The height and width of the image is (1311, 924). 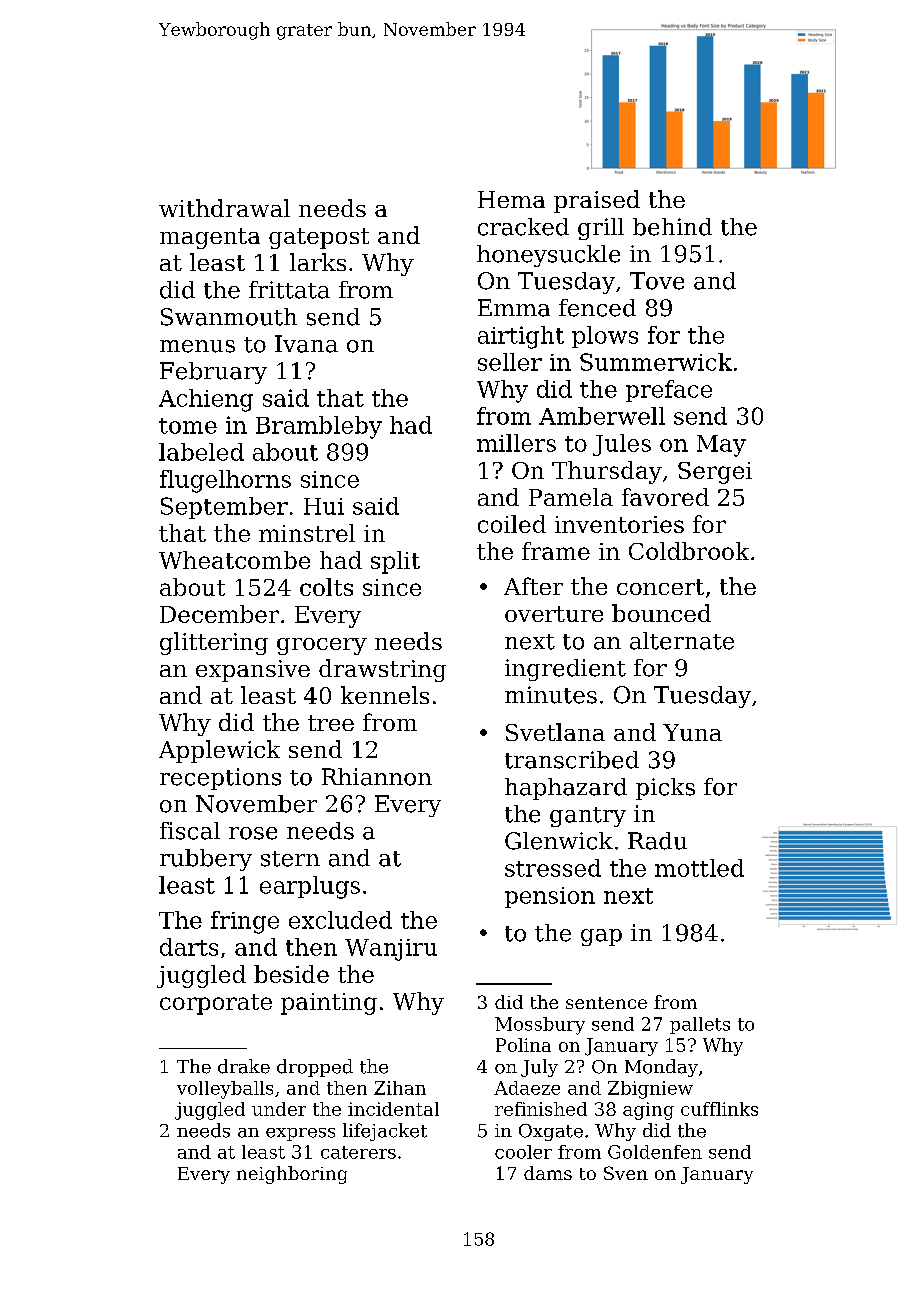 What do you see at coordinates (597, 201) in the image?
I see `praised` at bounding box center [597, 201].
